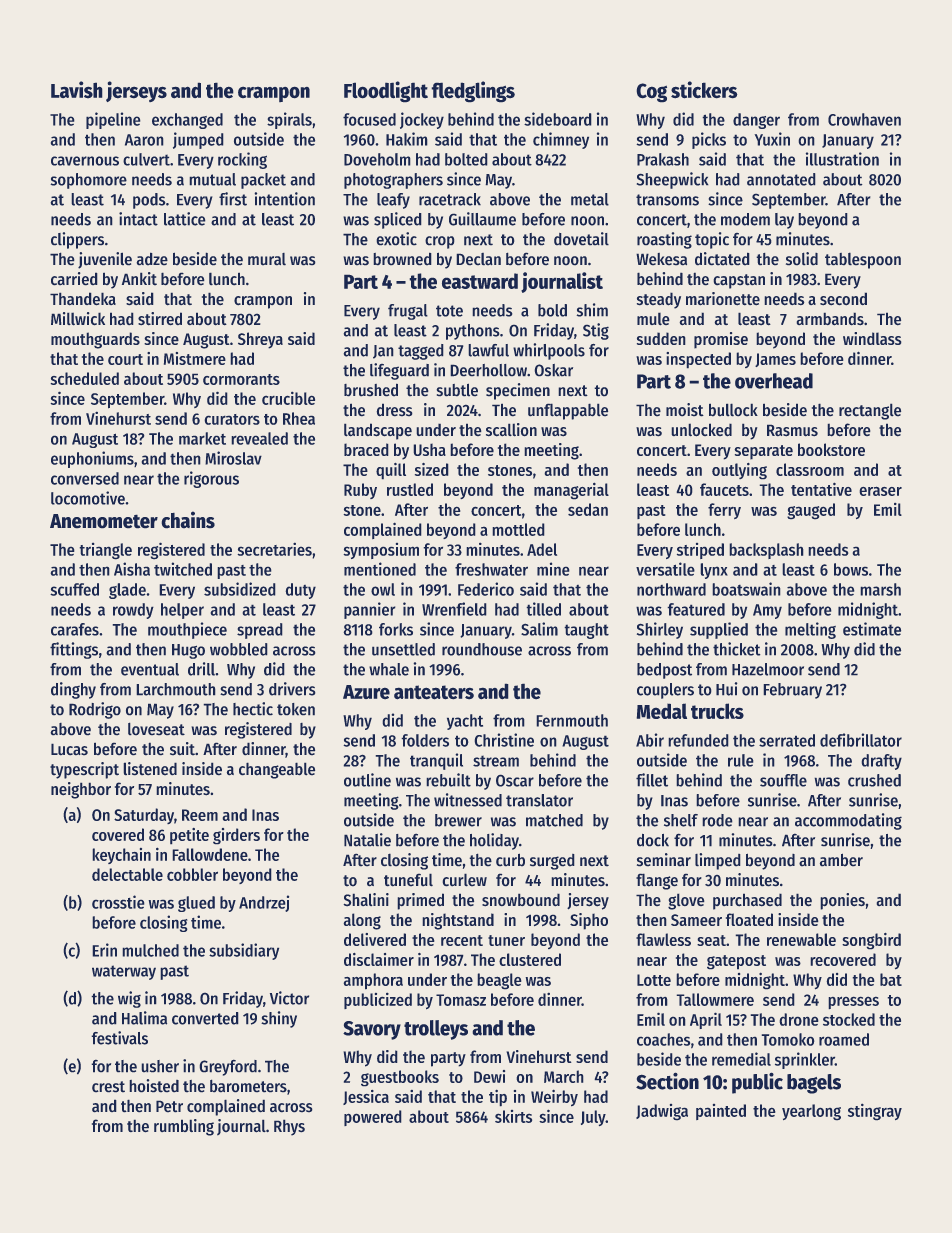  Describe the element at coordinates (568, 412) in the page. I see `unflappable` at that location.
